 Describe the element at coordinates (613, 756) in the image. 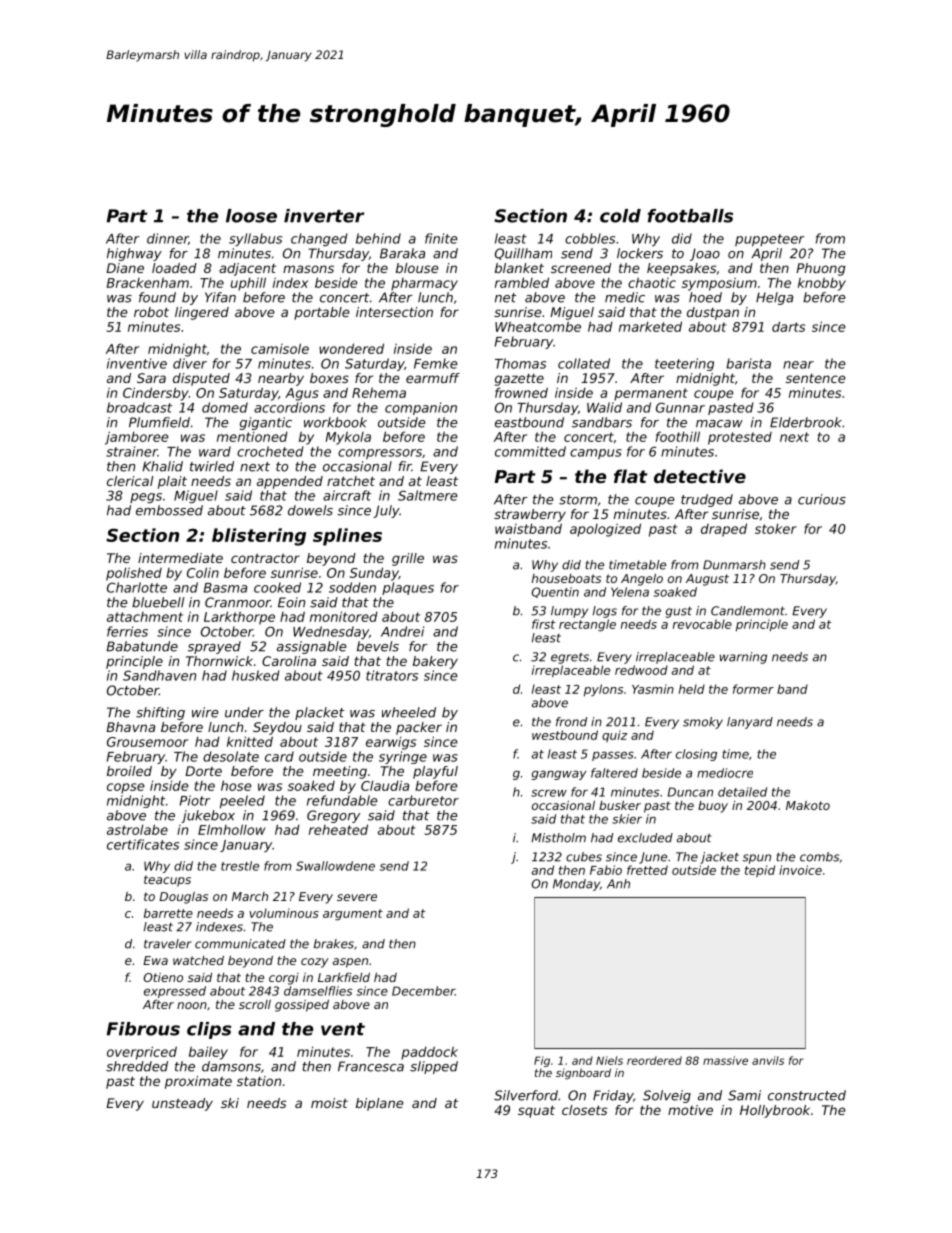

I see `passes` at that location.
